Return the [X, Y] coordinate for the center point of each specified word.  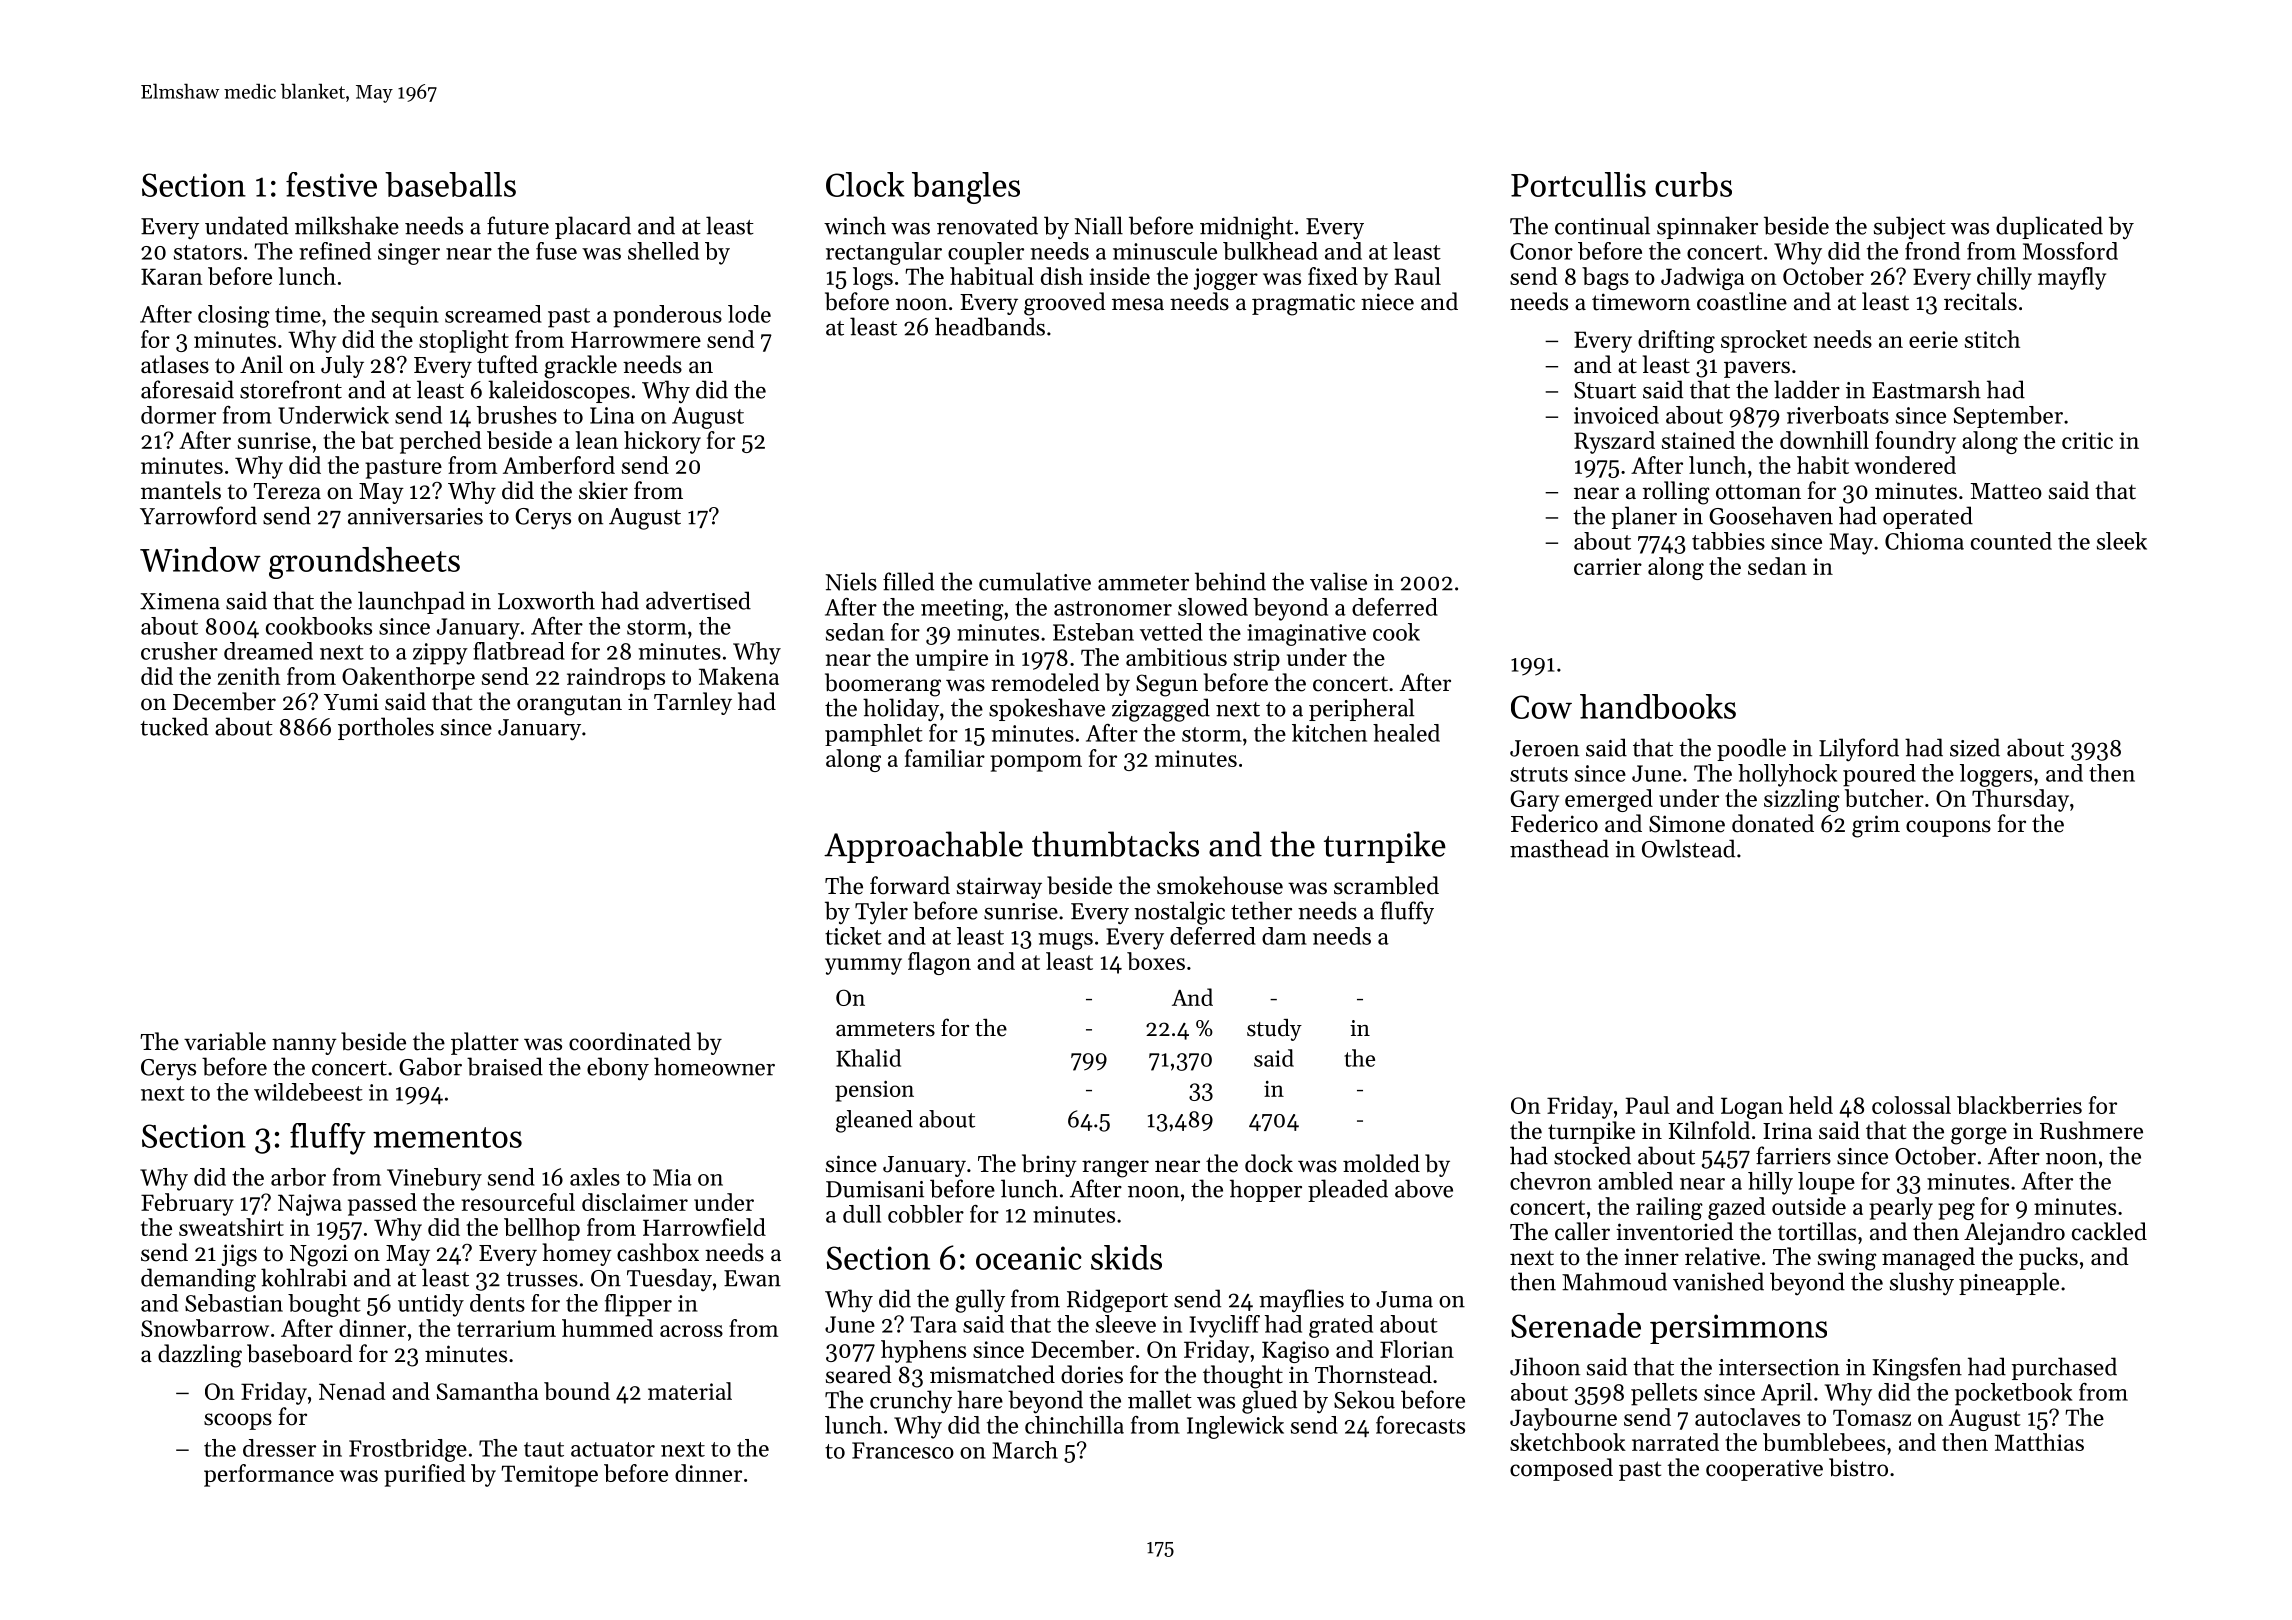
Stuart [1605, 390]
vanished [1718, 1281]
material [690, 1391]
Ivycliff [1225, 1326]
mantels [181, 490]
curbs [1693, 184]
